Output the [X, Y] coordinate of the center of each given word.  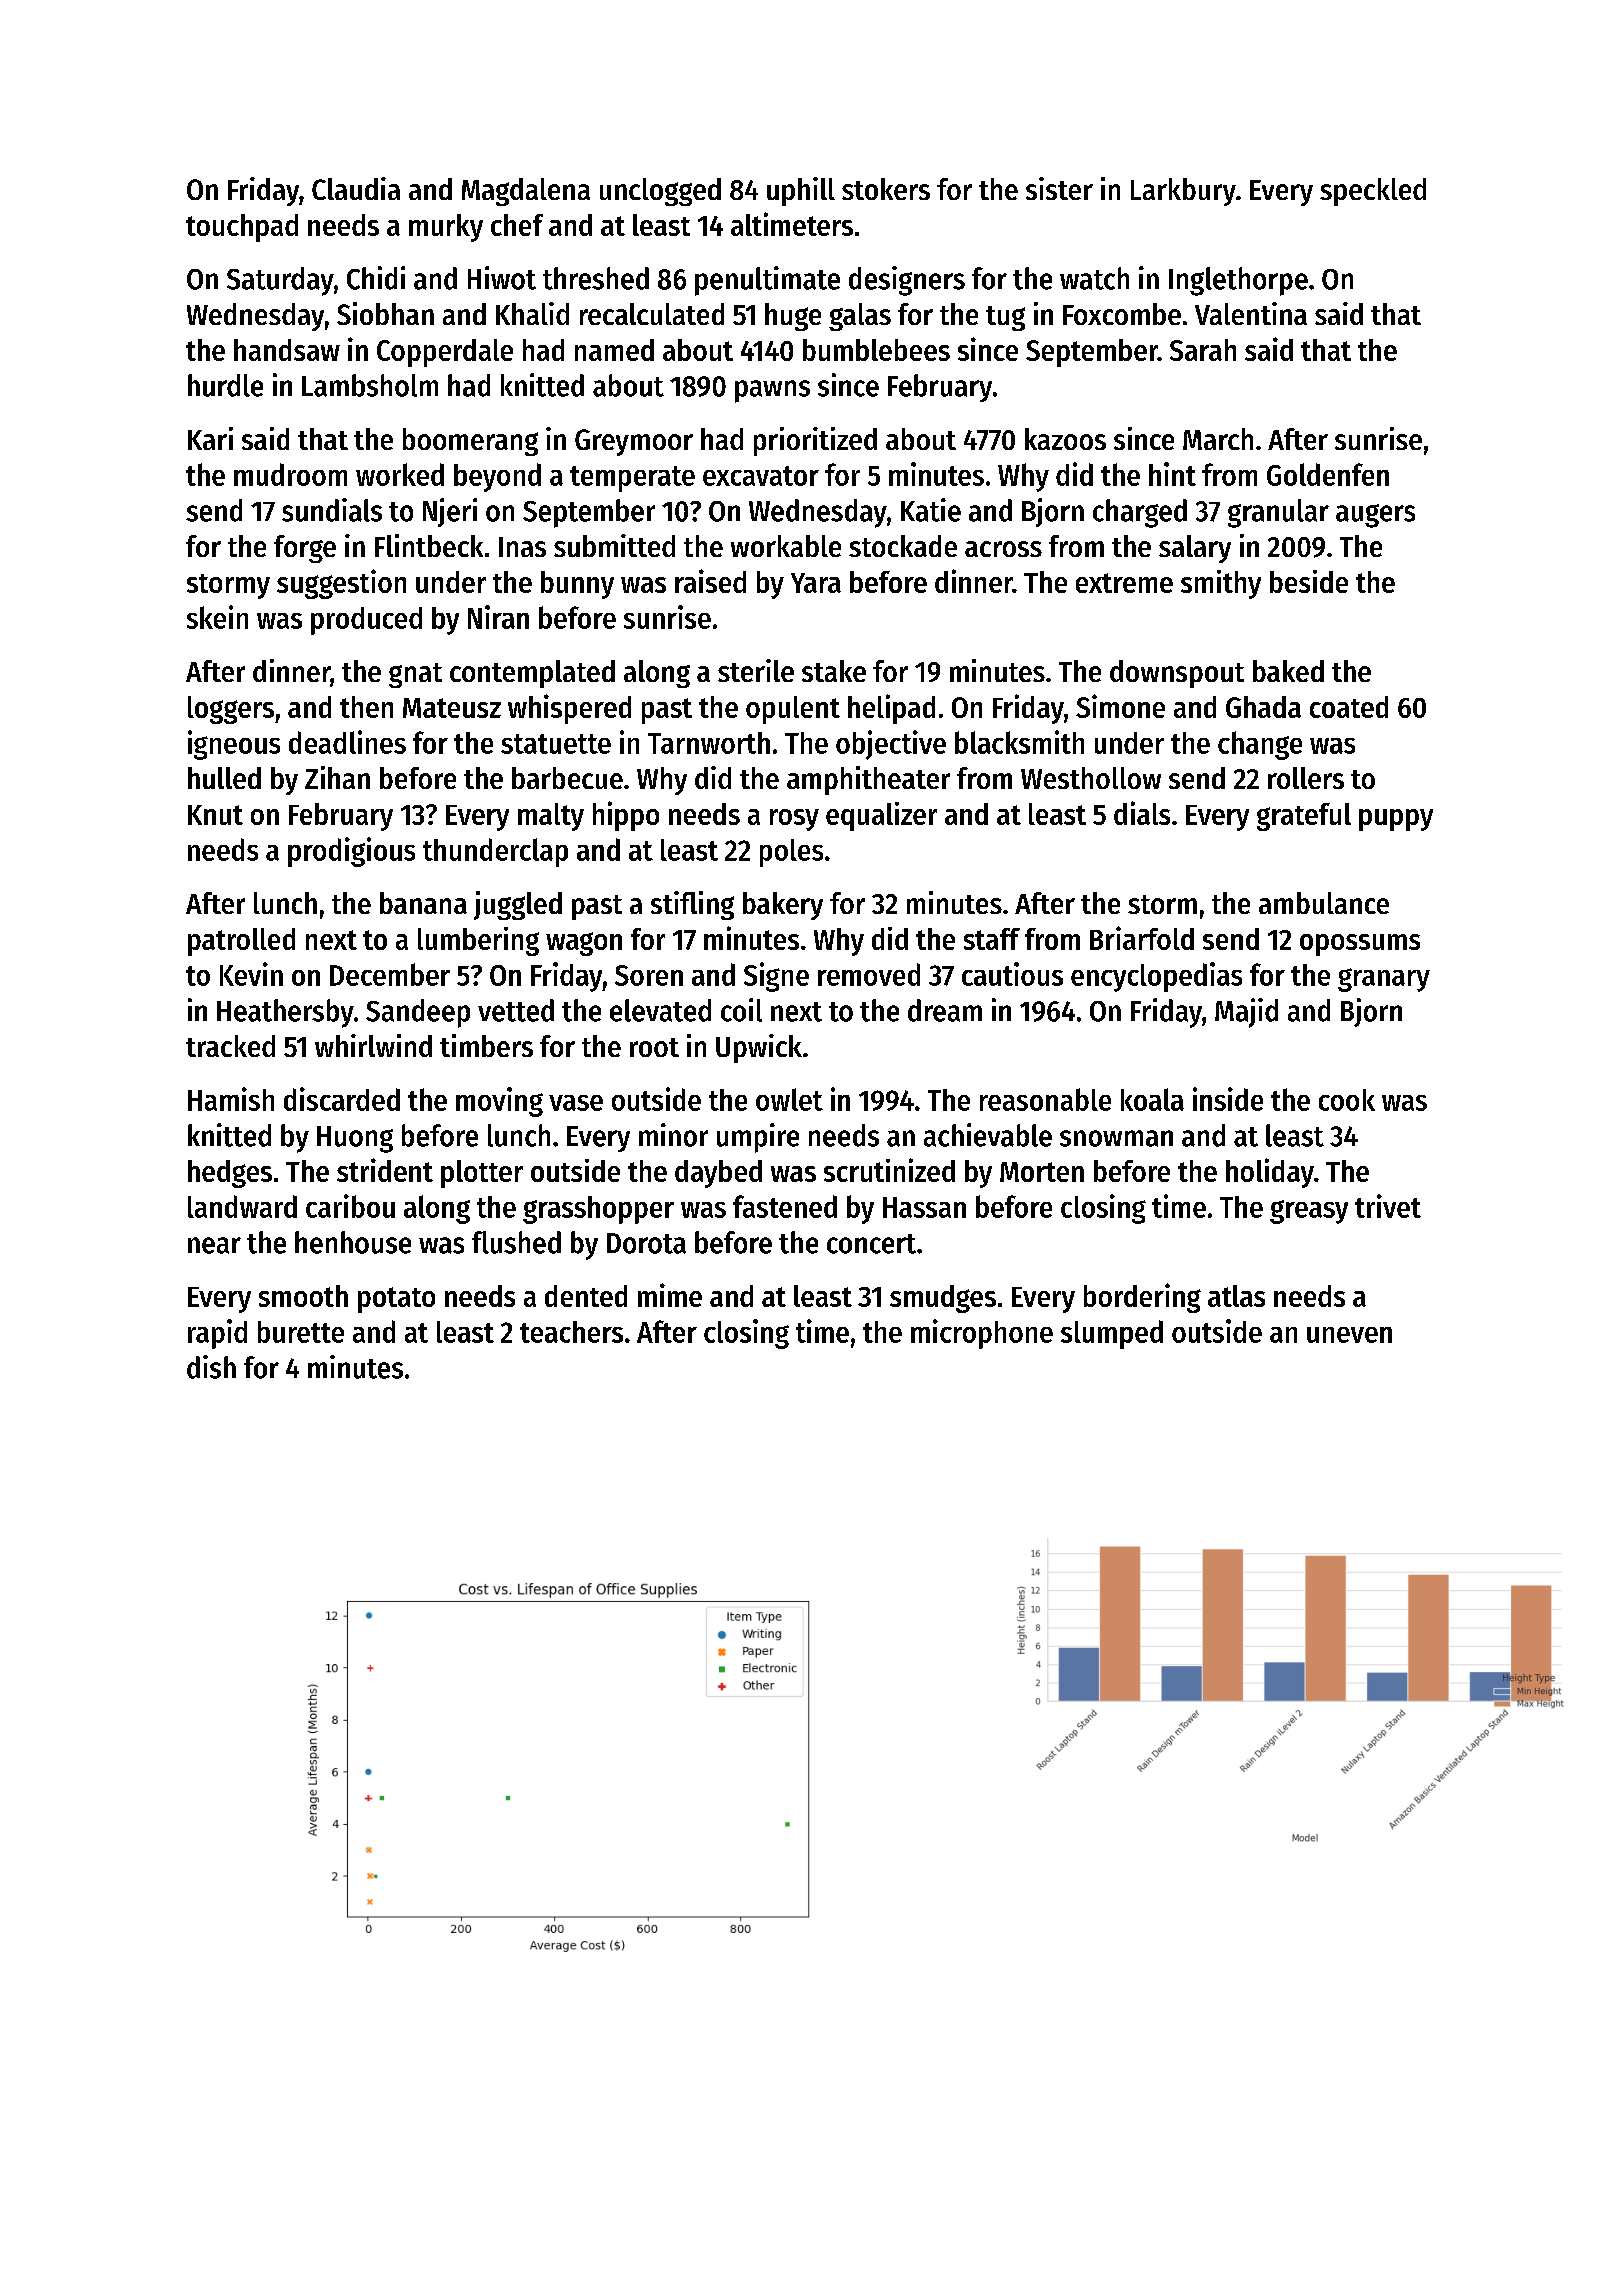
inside [1228, 1099]
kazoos [1065, 439]
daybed [718, 1174]
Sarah [1203, 350]
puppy [1396, 820]
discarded [342, 1099]
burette [301, 1332]
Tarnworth [709, 743]
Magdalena [526, 192]
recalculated [652, 314]
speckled [1373, 192]
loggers [231, 710]
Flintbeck [429, 545]
